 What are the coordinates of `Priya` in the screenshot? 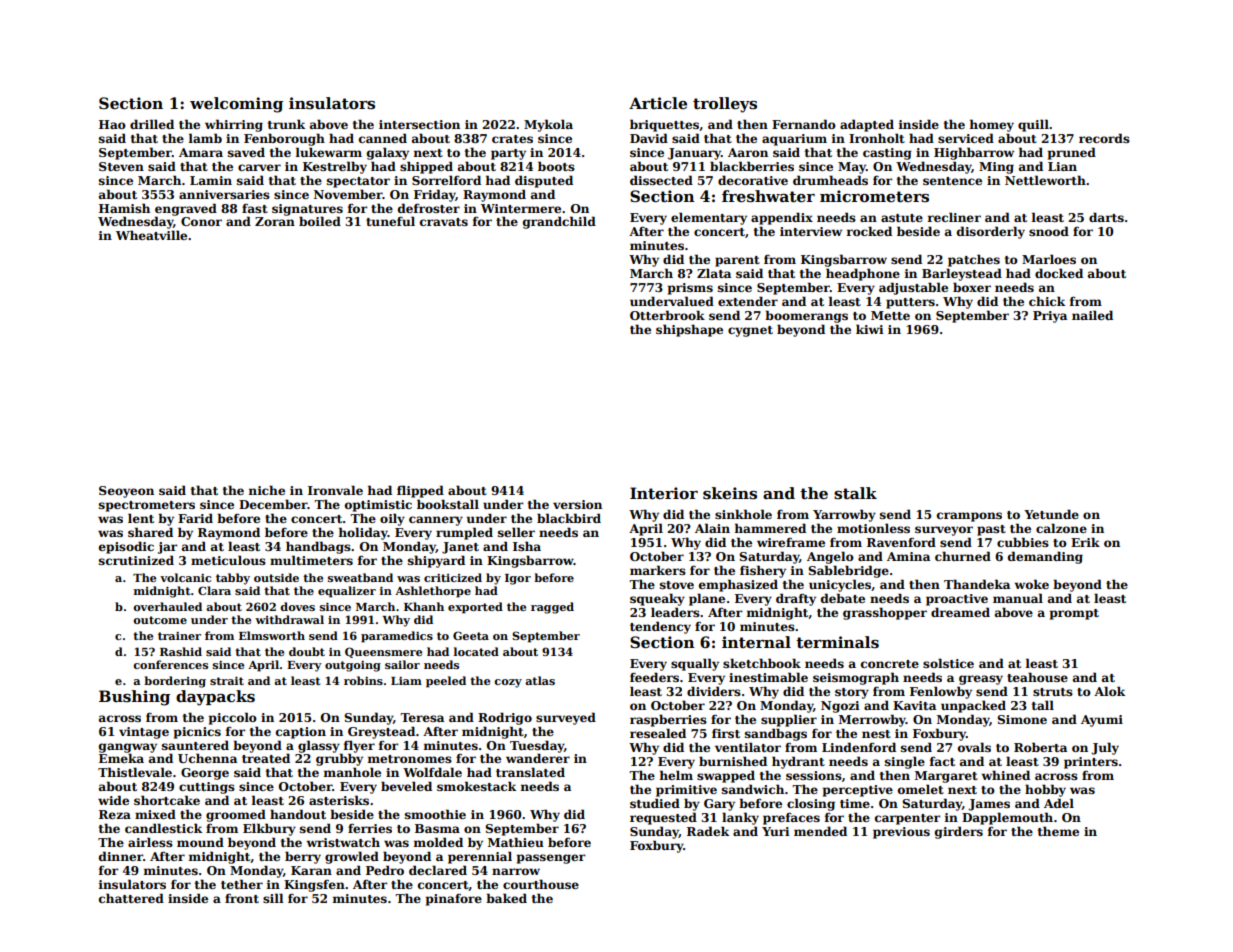 It's located at (1050, 317).
